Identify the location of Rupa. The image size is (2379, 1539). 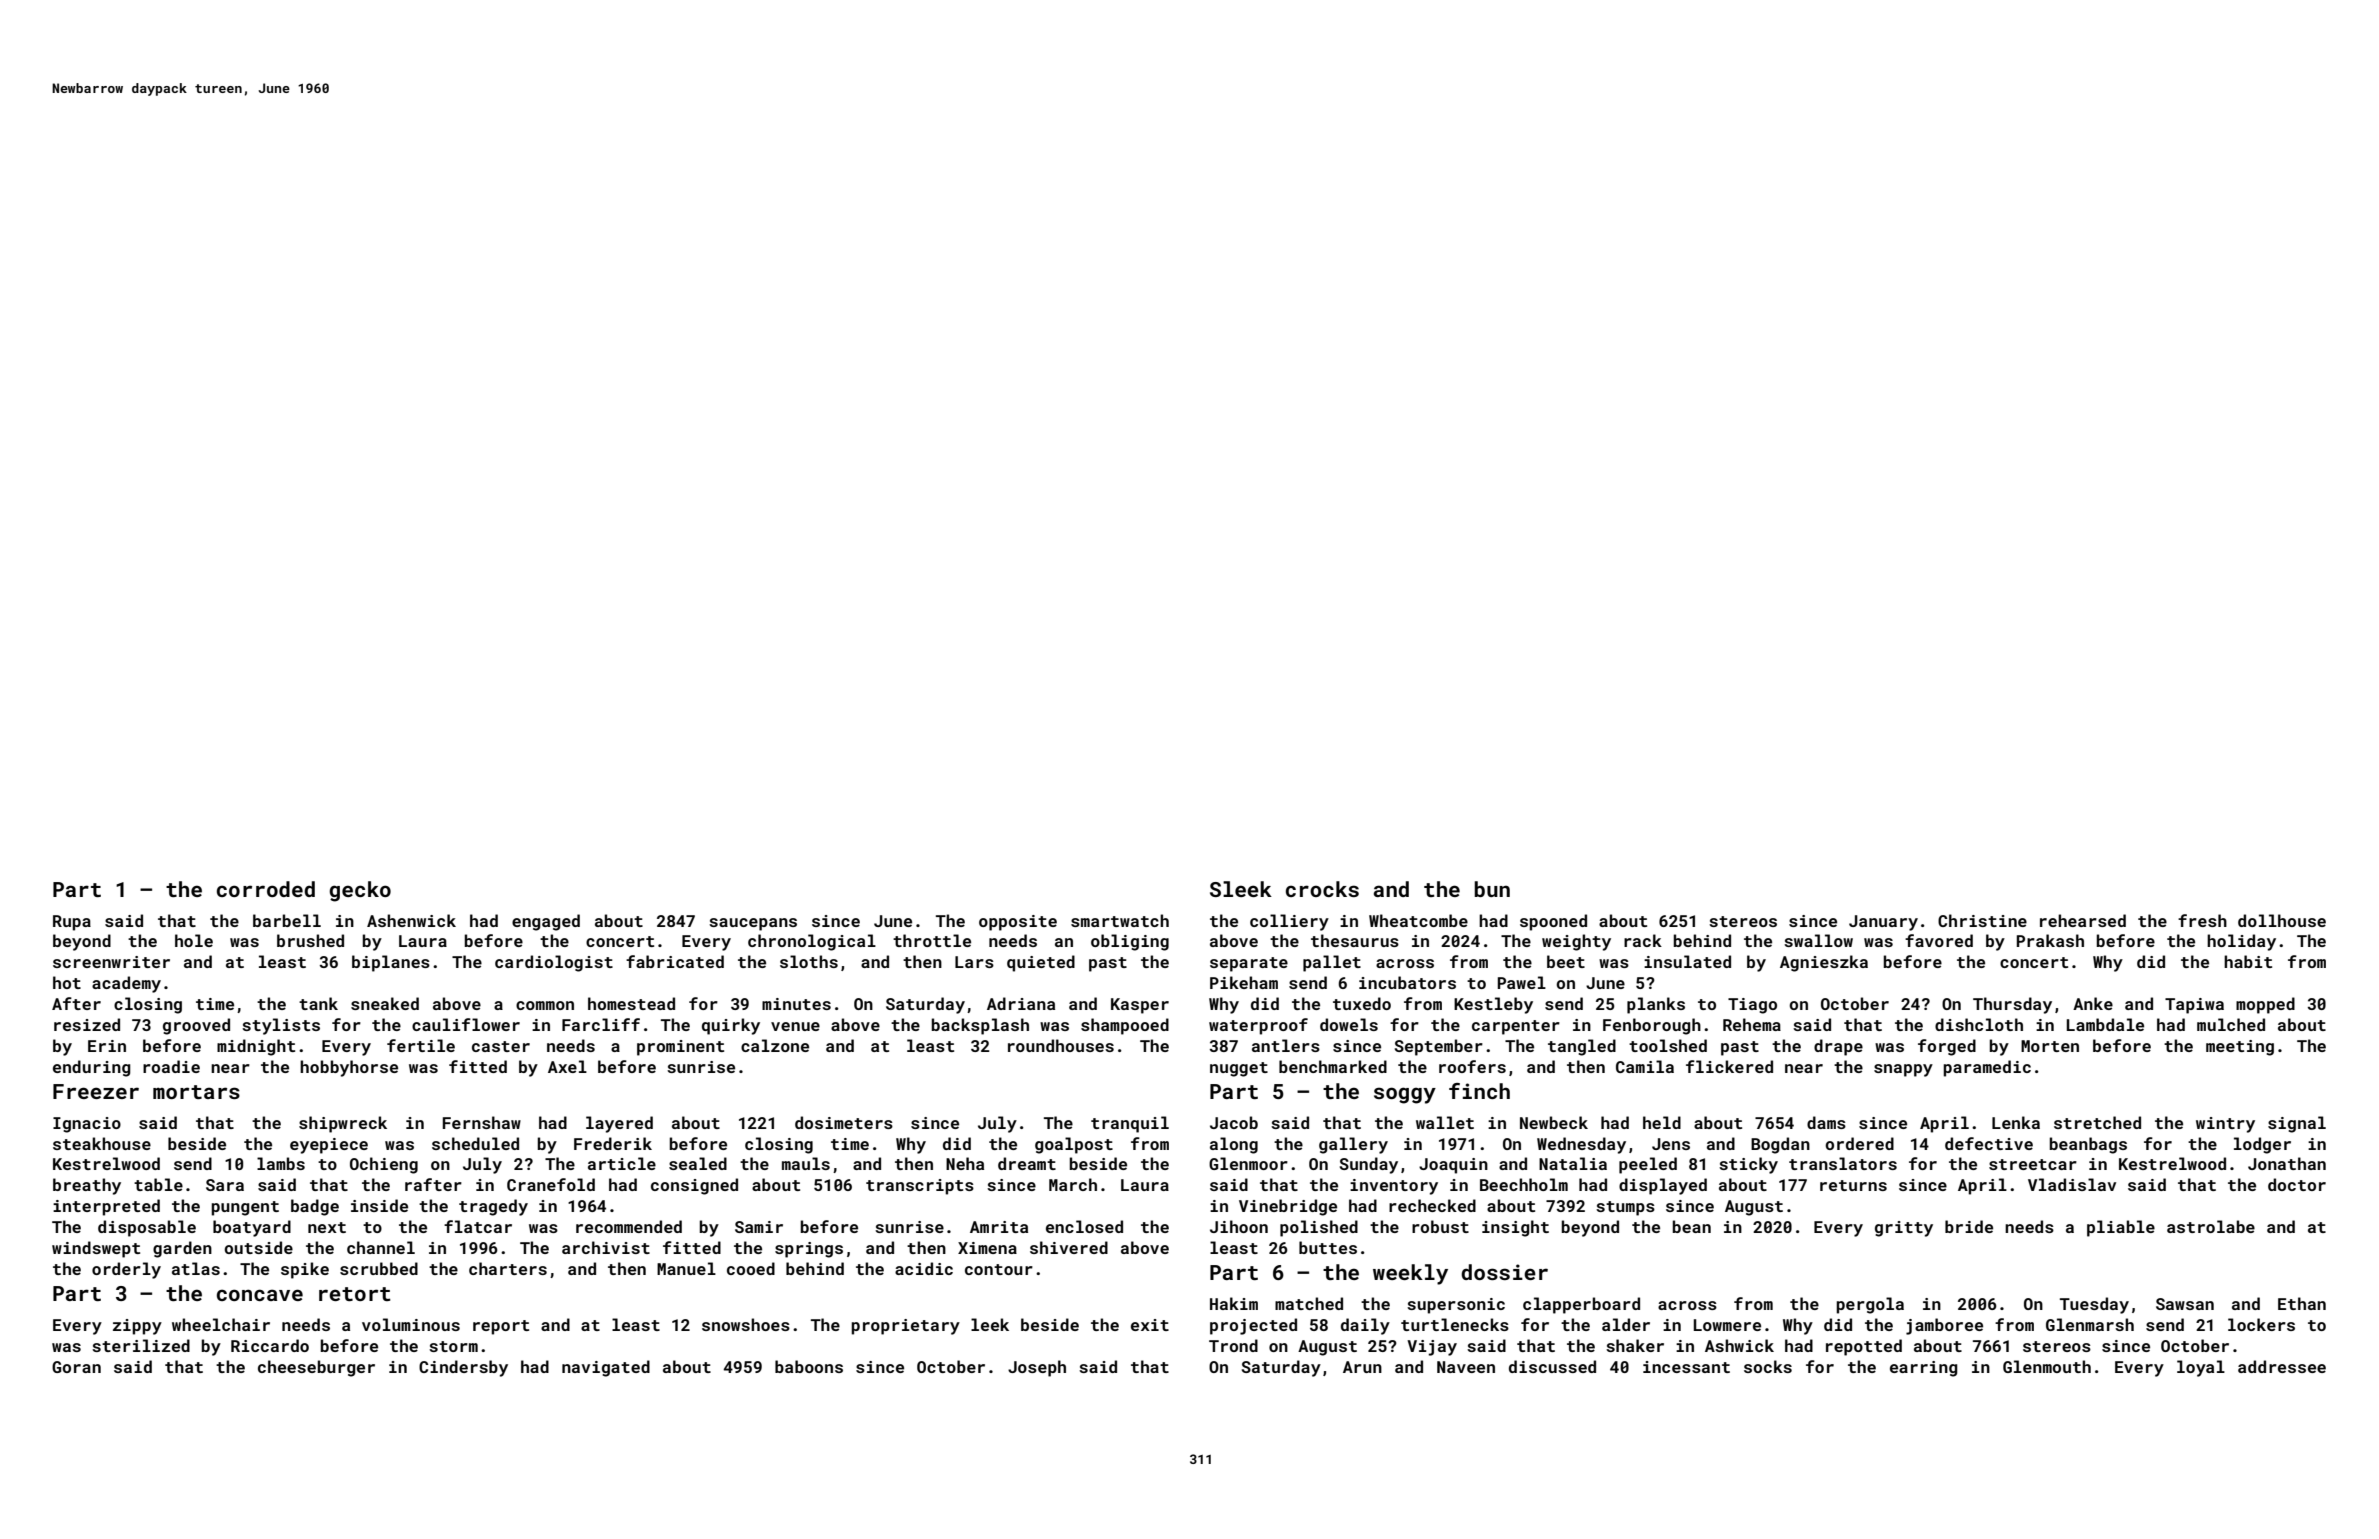
(72, 923).
